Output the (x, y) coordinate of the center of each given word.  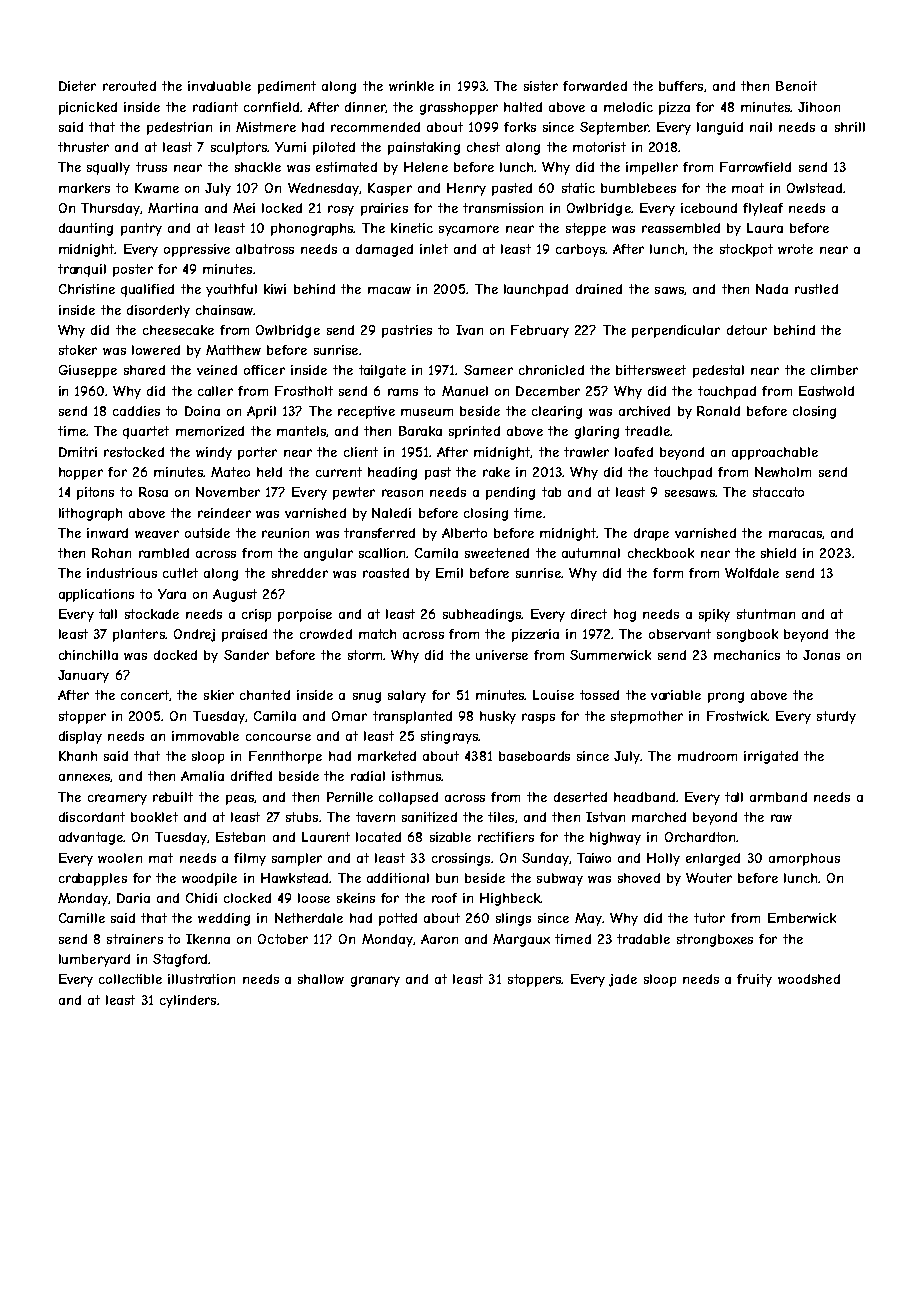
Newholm (783, 472)
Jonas (821, 655)
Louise (553, 695)
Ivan (469, 330)
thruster (83, 147)
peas (240, 800)
